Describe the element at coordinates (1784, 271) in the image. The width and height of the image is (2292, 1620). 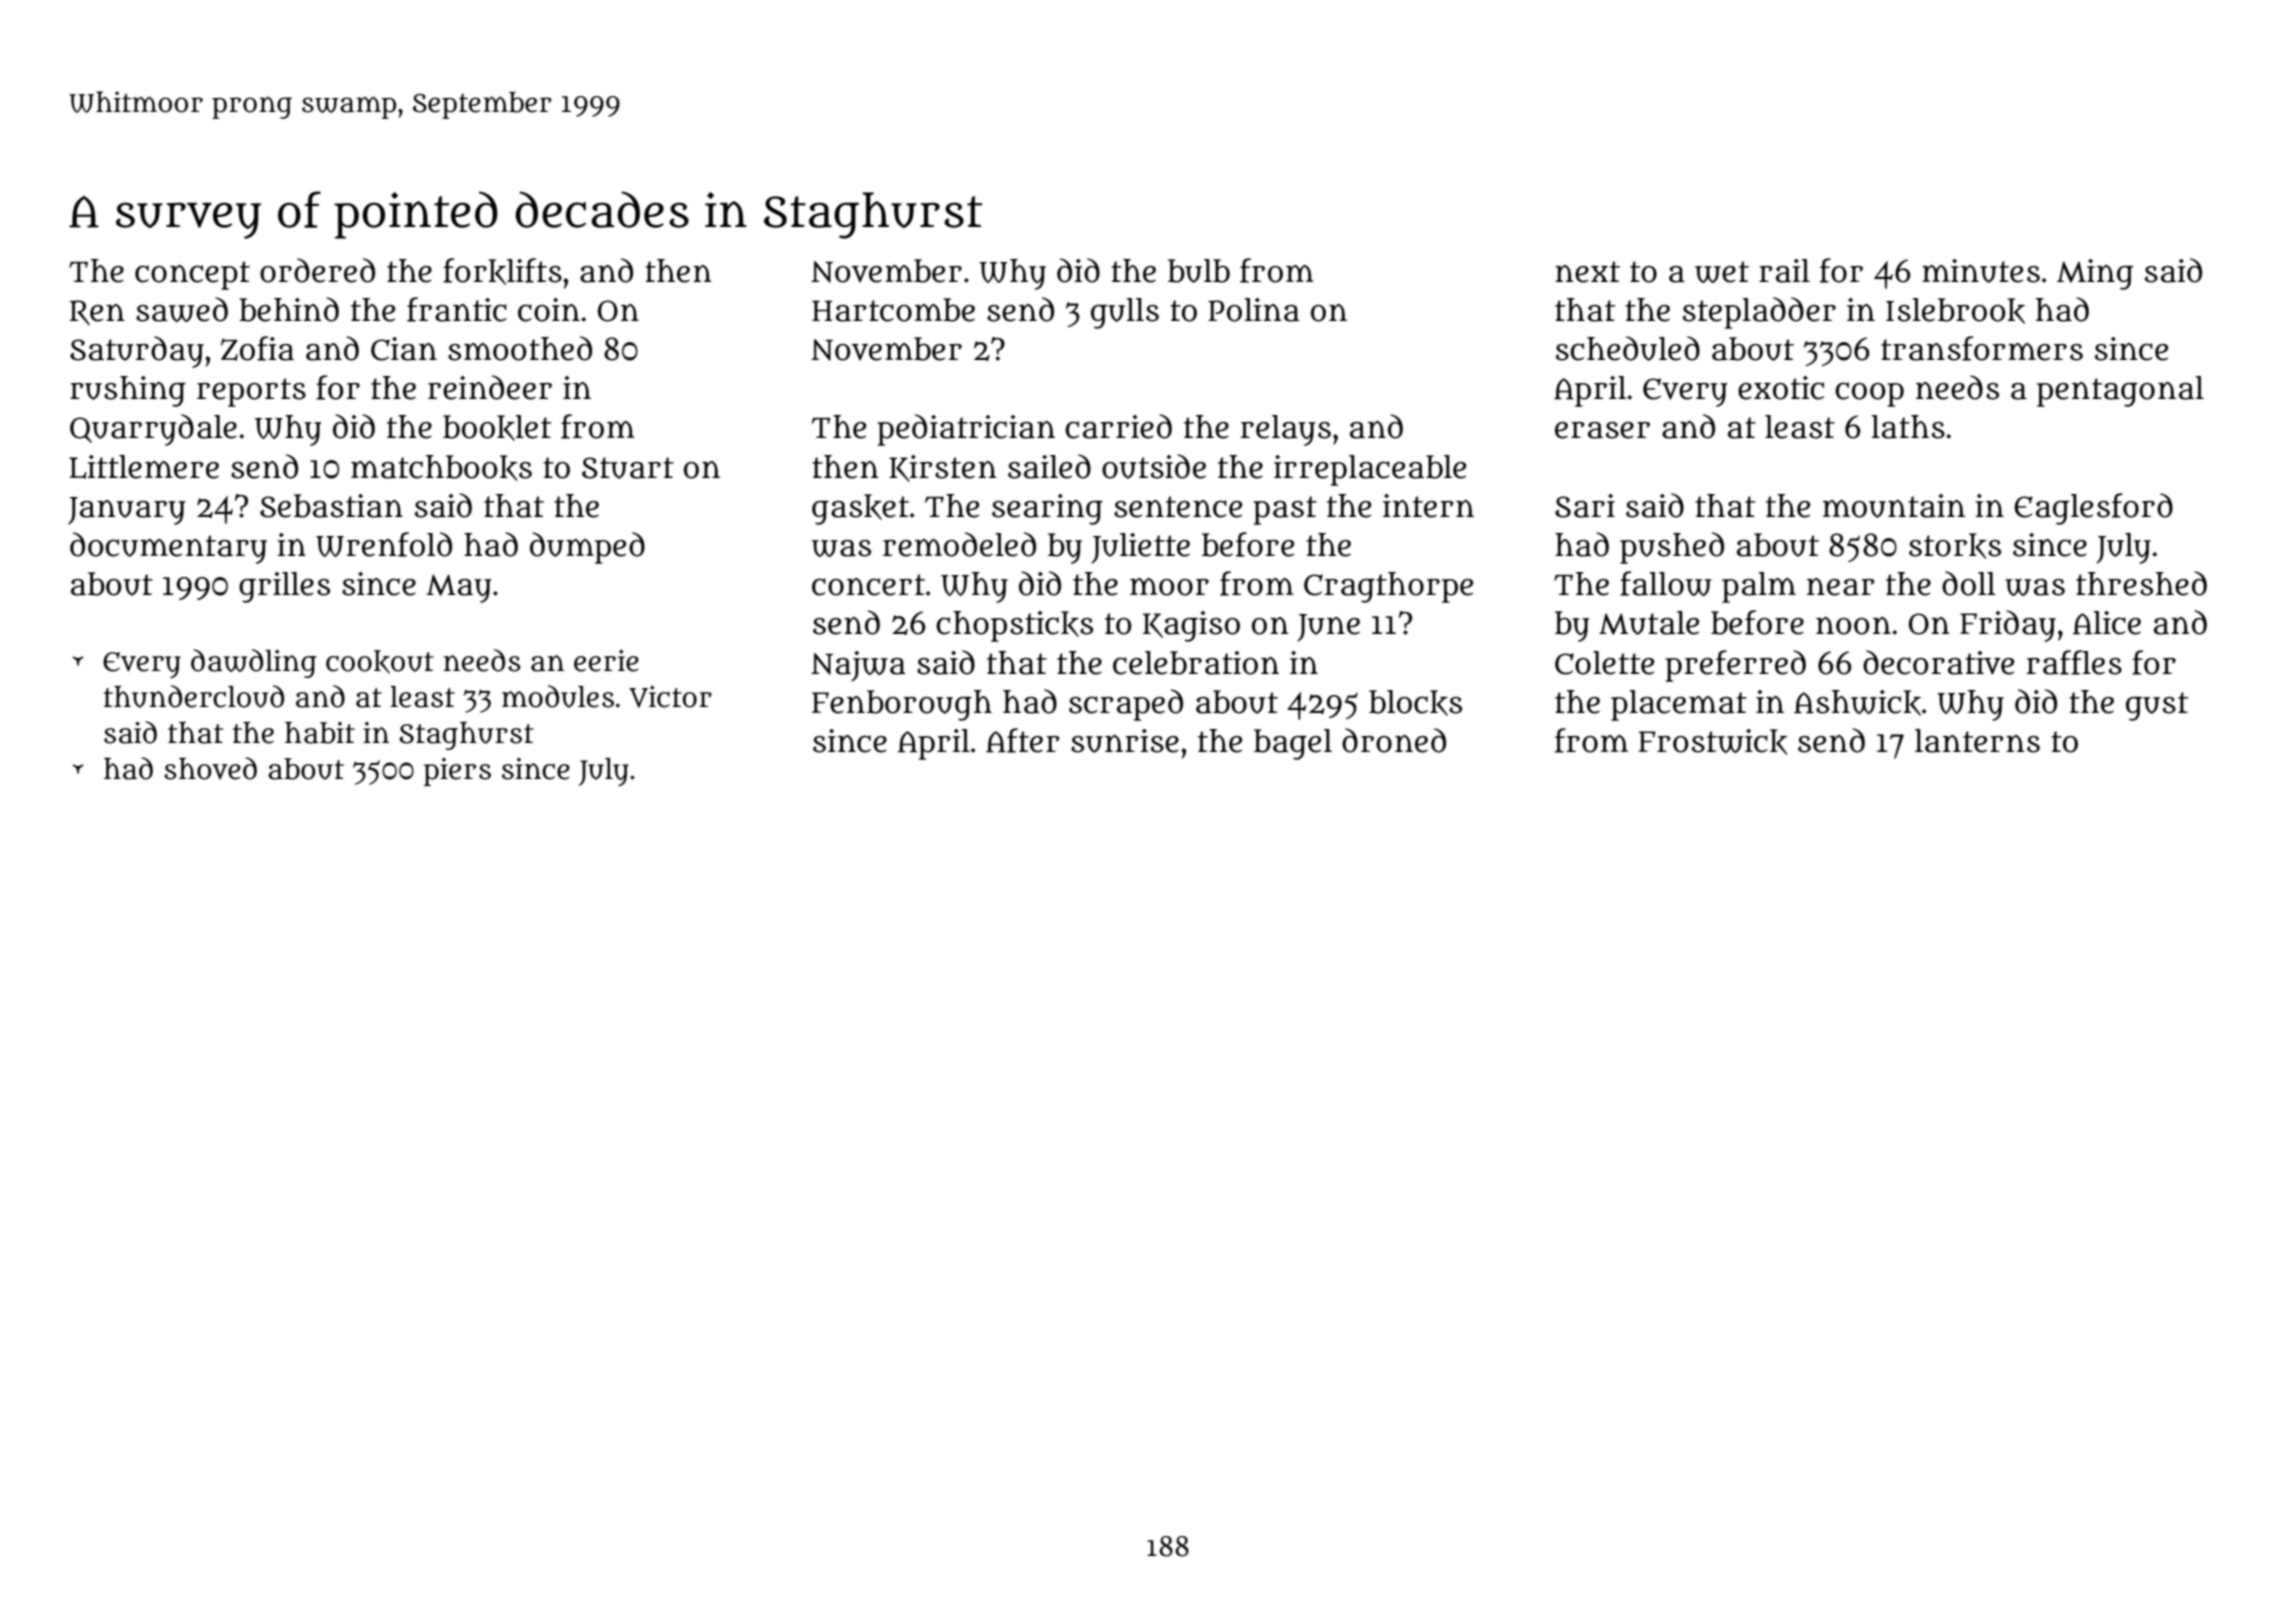
I see `rail` at that location.
